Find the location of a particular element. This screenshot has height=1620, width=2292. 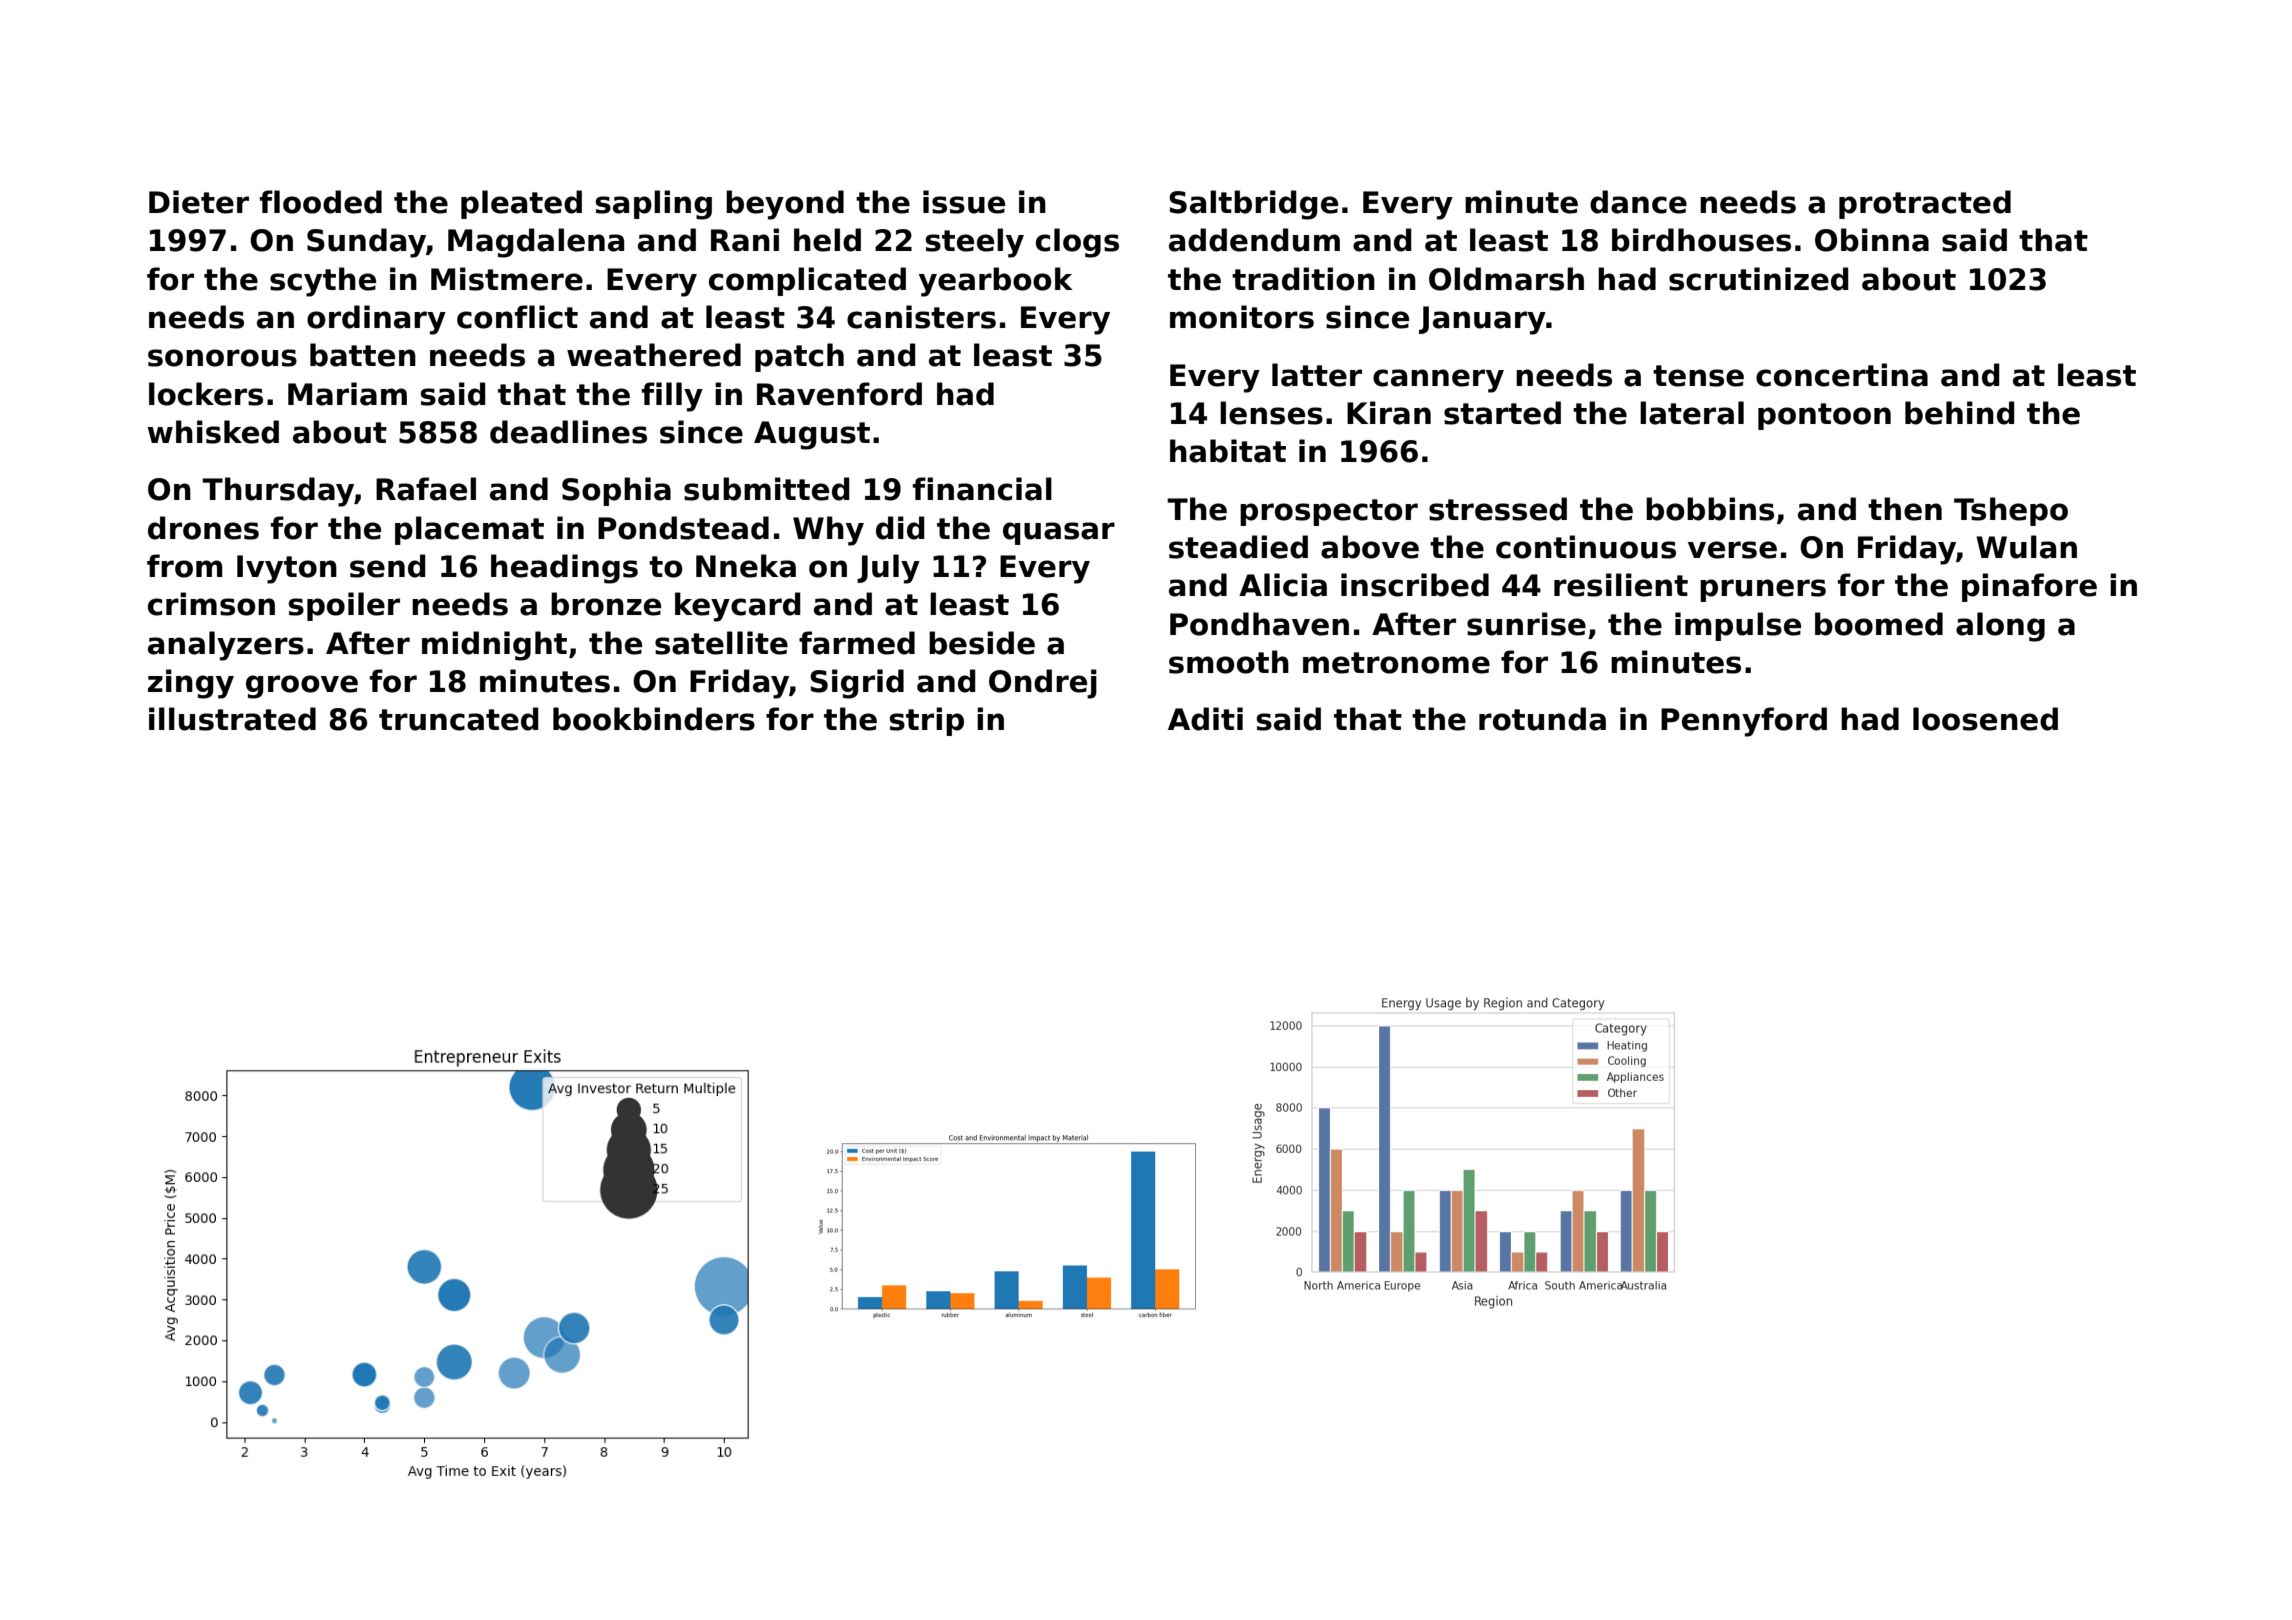

filly is located at coordinates (672, 397).
